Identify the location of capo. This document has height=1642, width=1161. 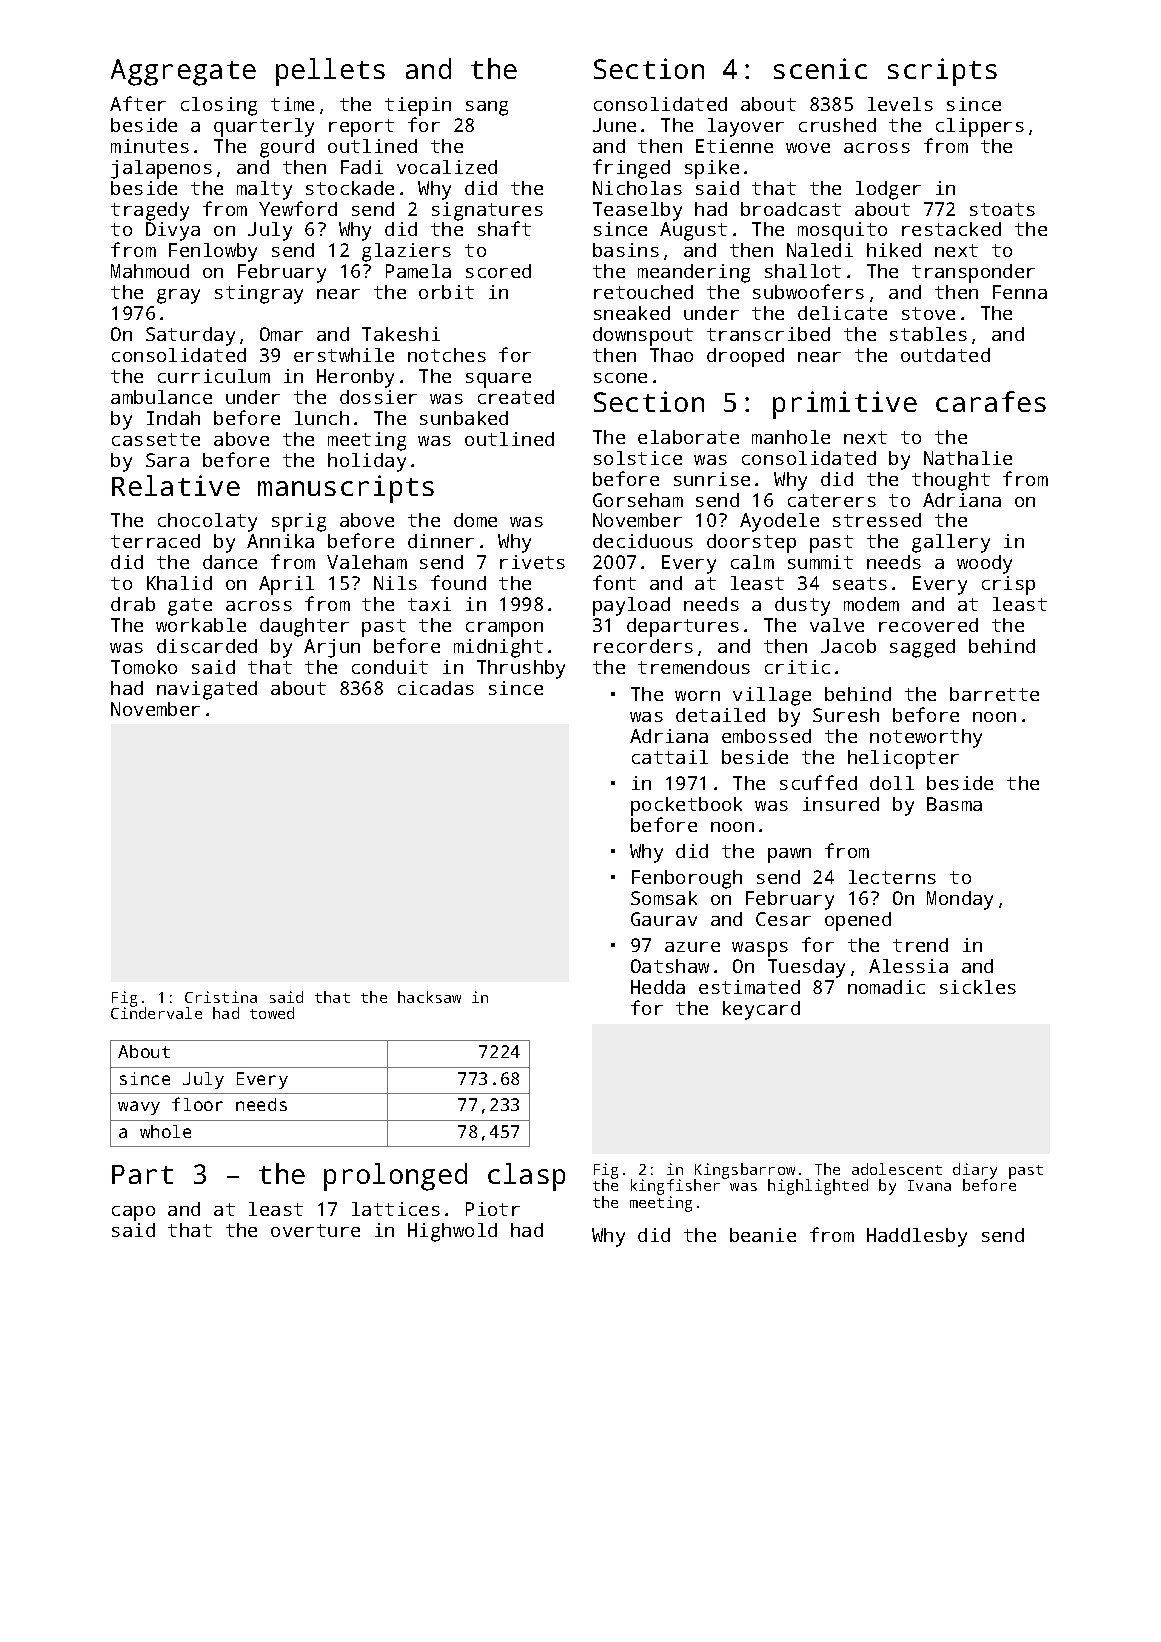
(133, 1213).
